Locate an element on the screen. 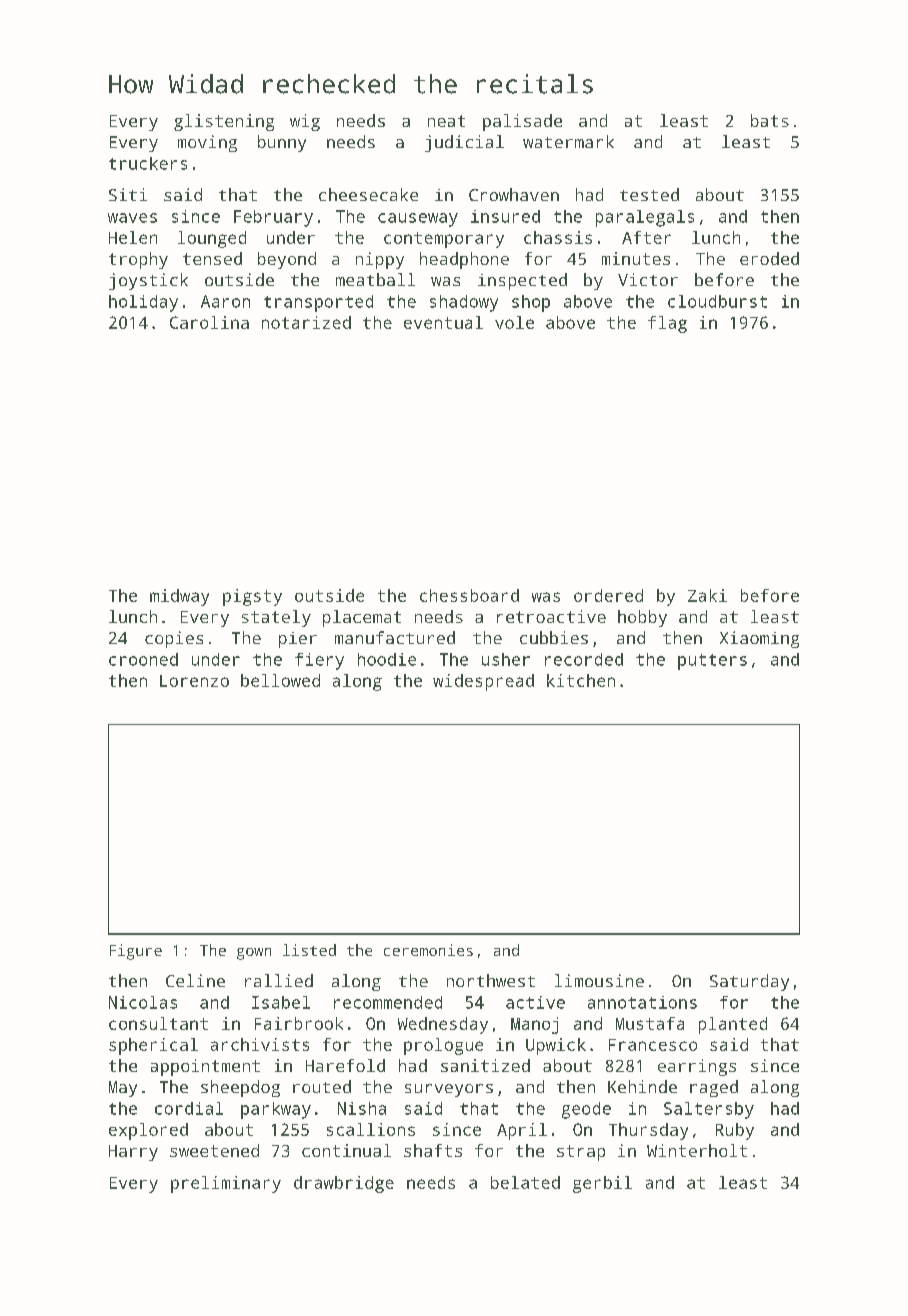 The width and height of the screenshot is (908, 1316). bats is located at coordinates (770, 120).
